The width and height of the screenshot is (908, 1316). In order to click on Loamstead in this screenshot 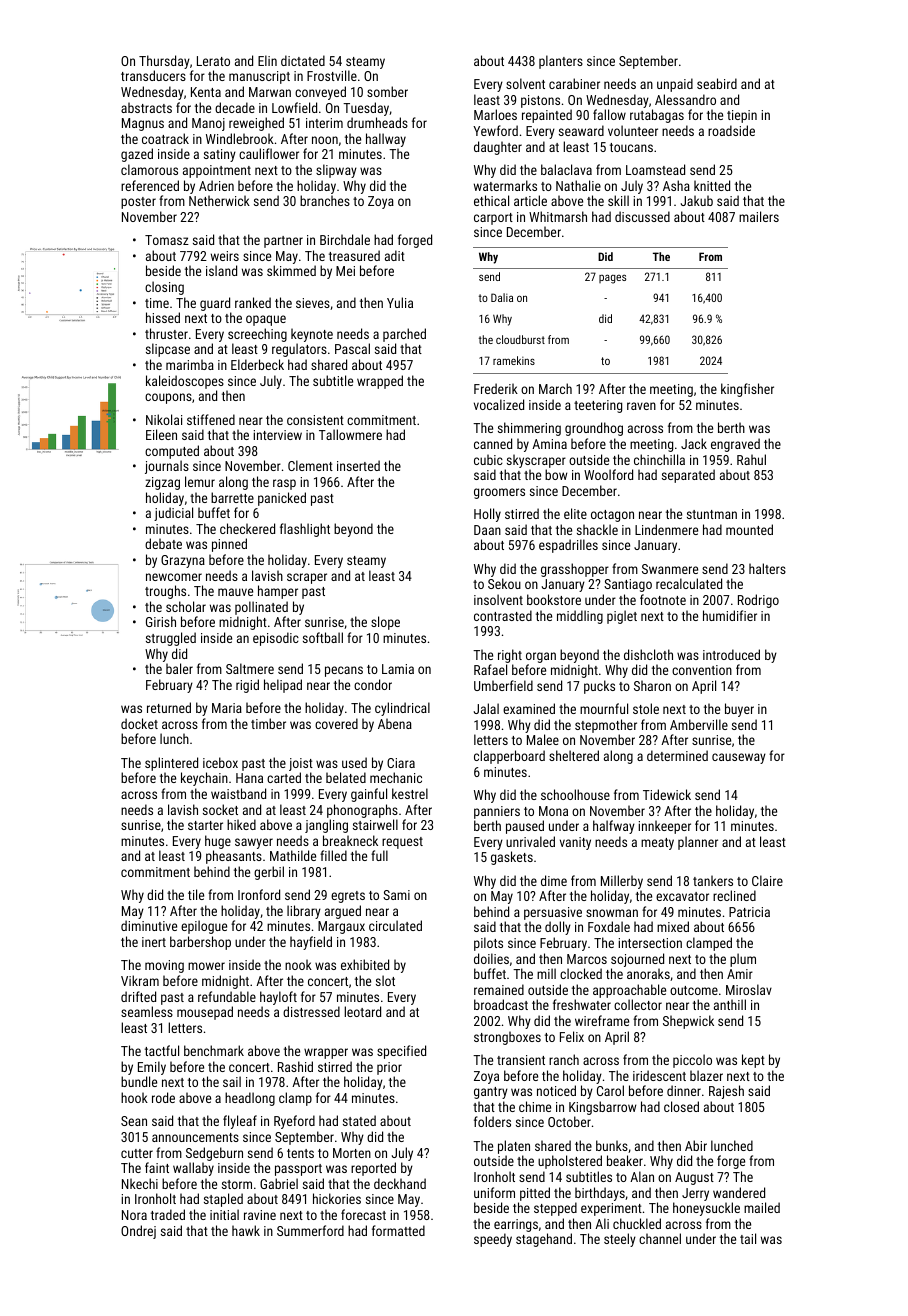, I will do `click(655, 169)`.
